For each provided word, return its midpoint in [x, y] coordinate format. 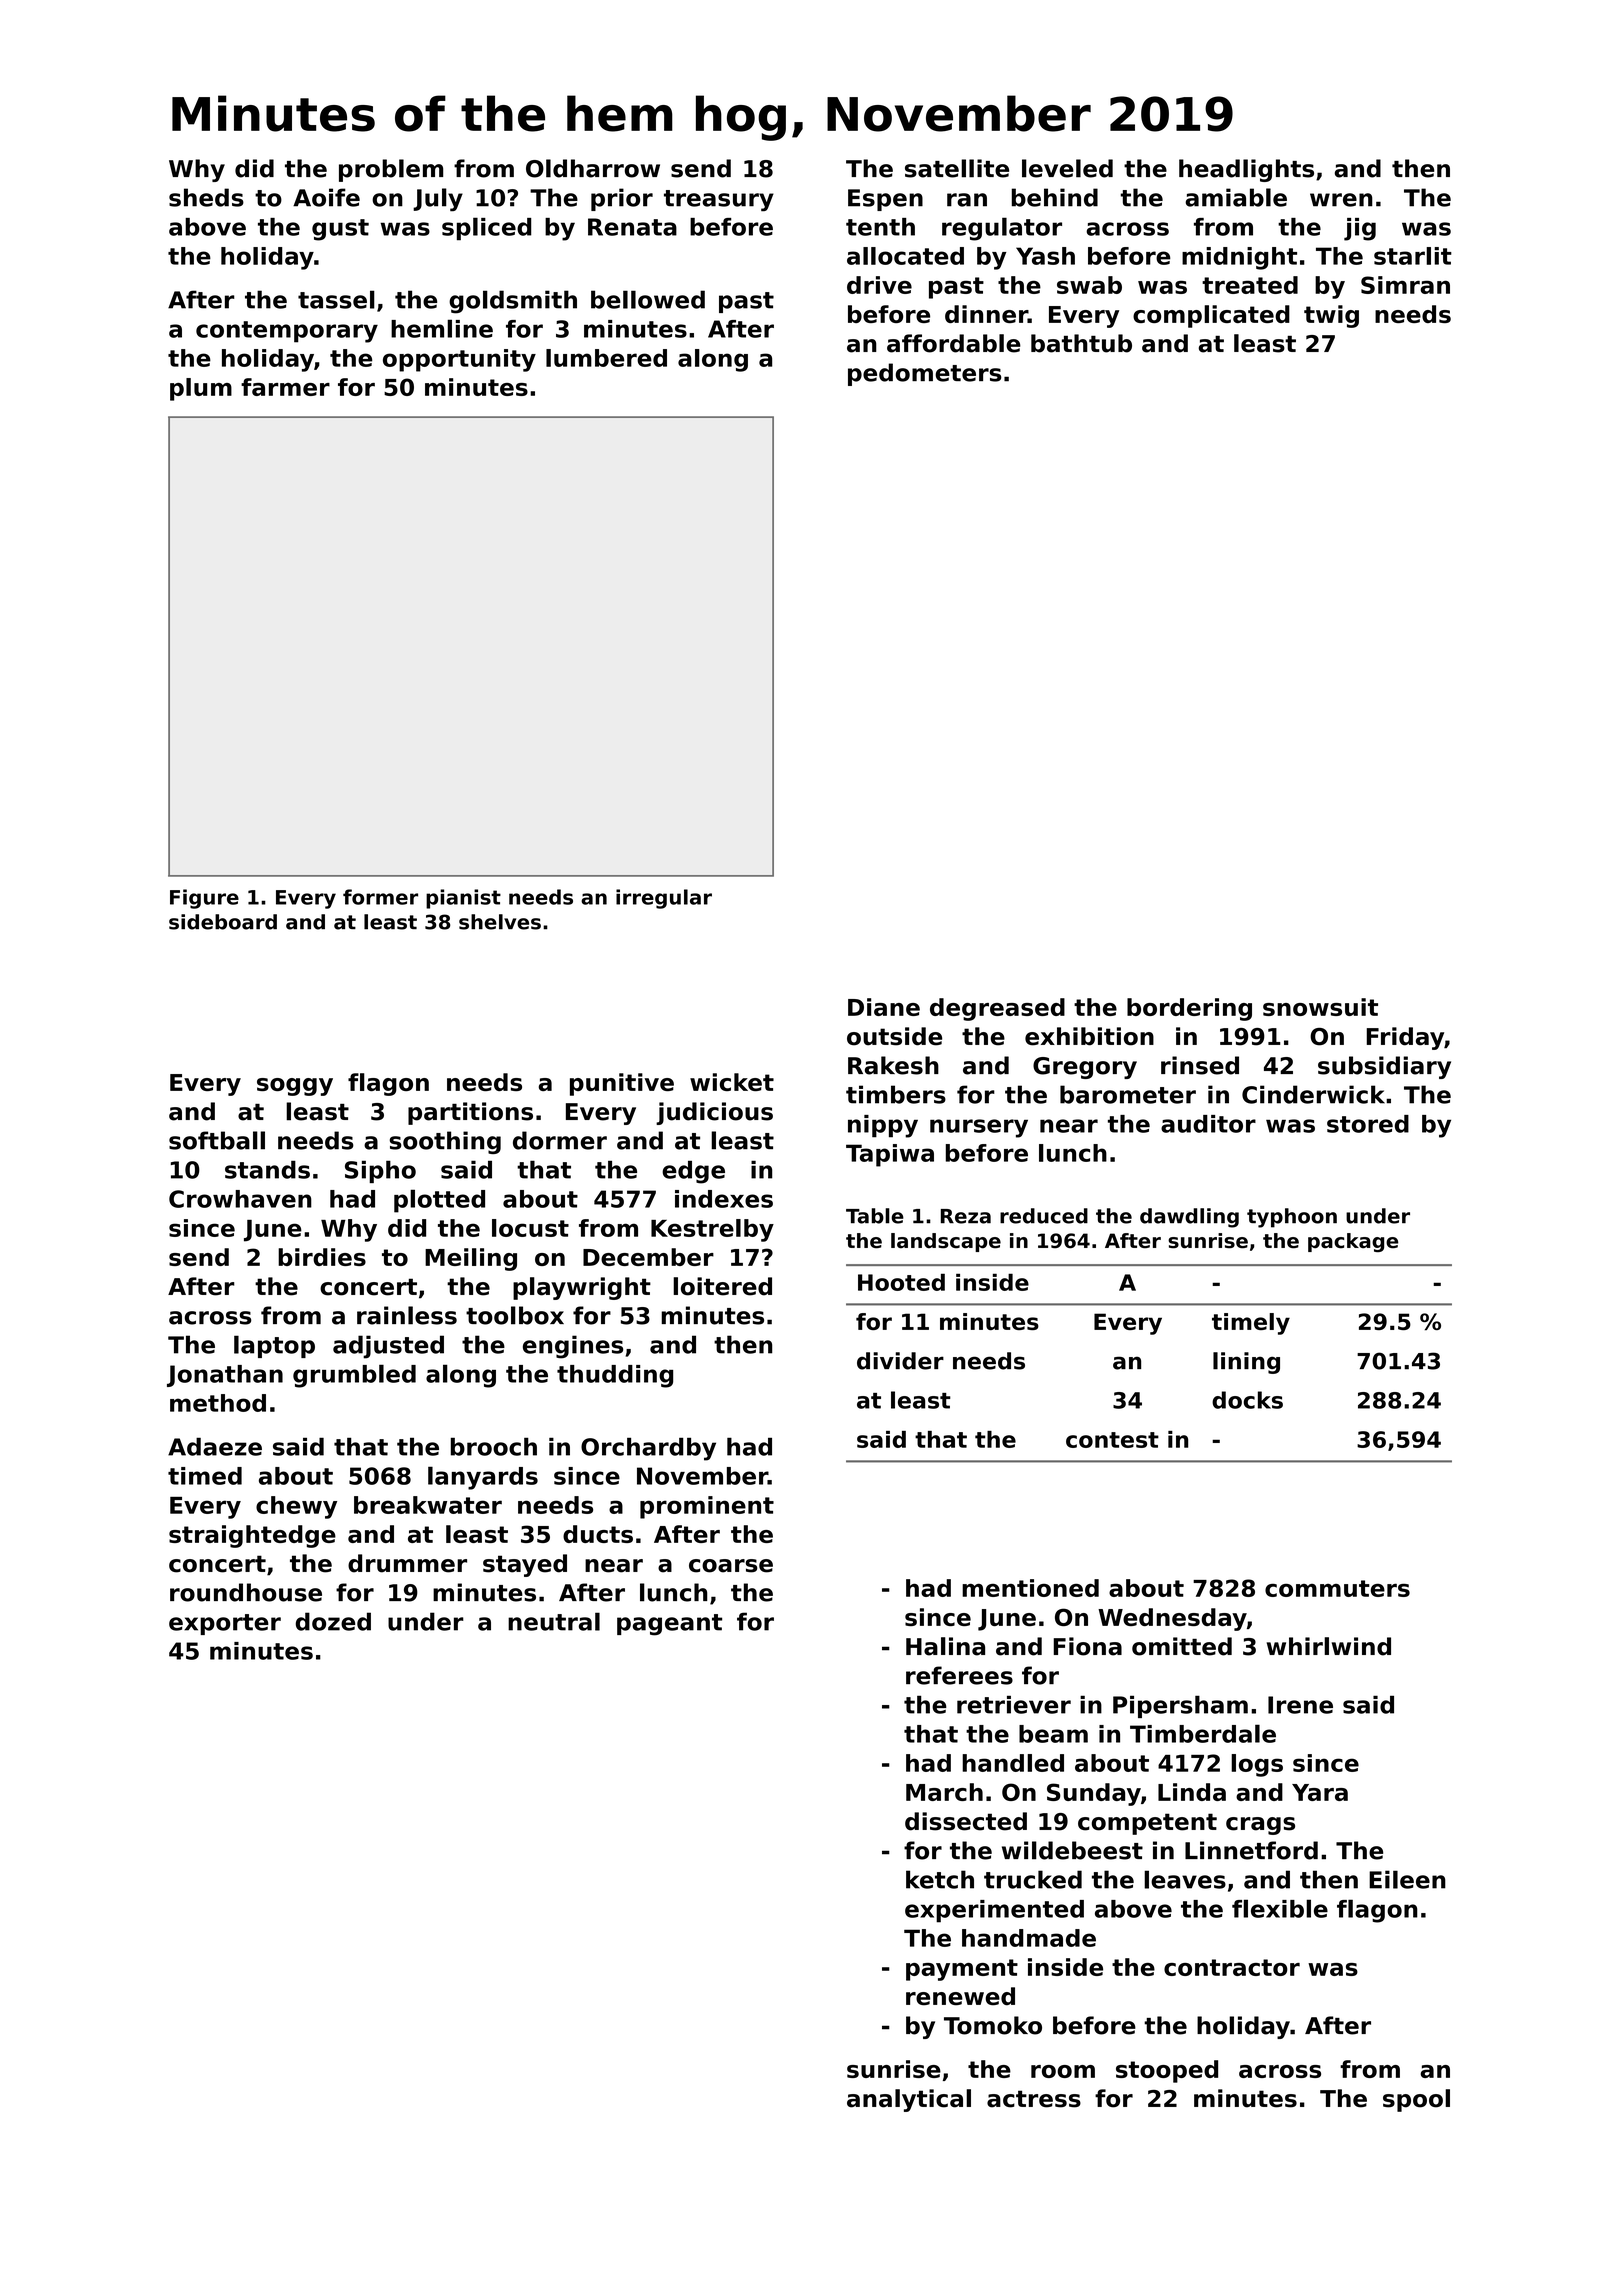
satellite [957, 168]
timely [1251, 1324]
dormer [560, 1140]
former [380, 897]
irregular [664, 899]
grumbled [354, 1376]
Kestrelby [712, 1230]
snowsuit [1320, 1007]
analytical [909, 2100]
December [648, 1257]
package [1353, 1242]
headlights [1246, 170]
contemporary [287, 332]
